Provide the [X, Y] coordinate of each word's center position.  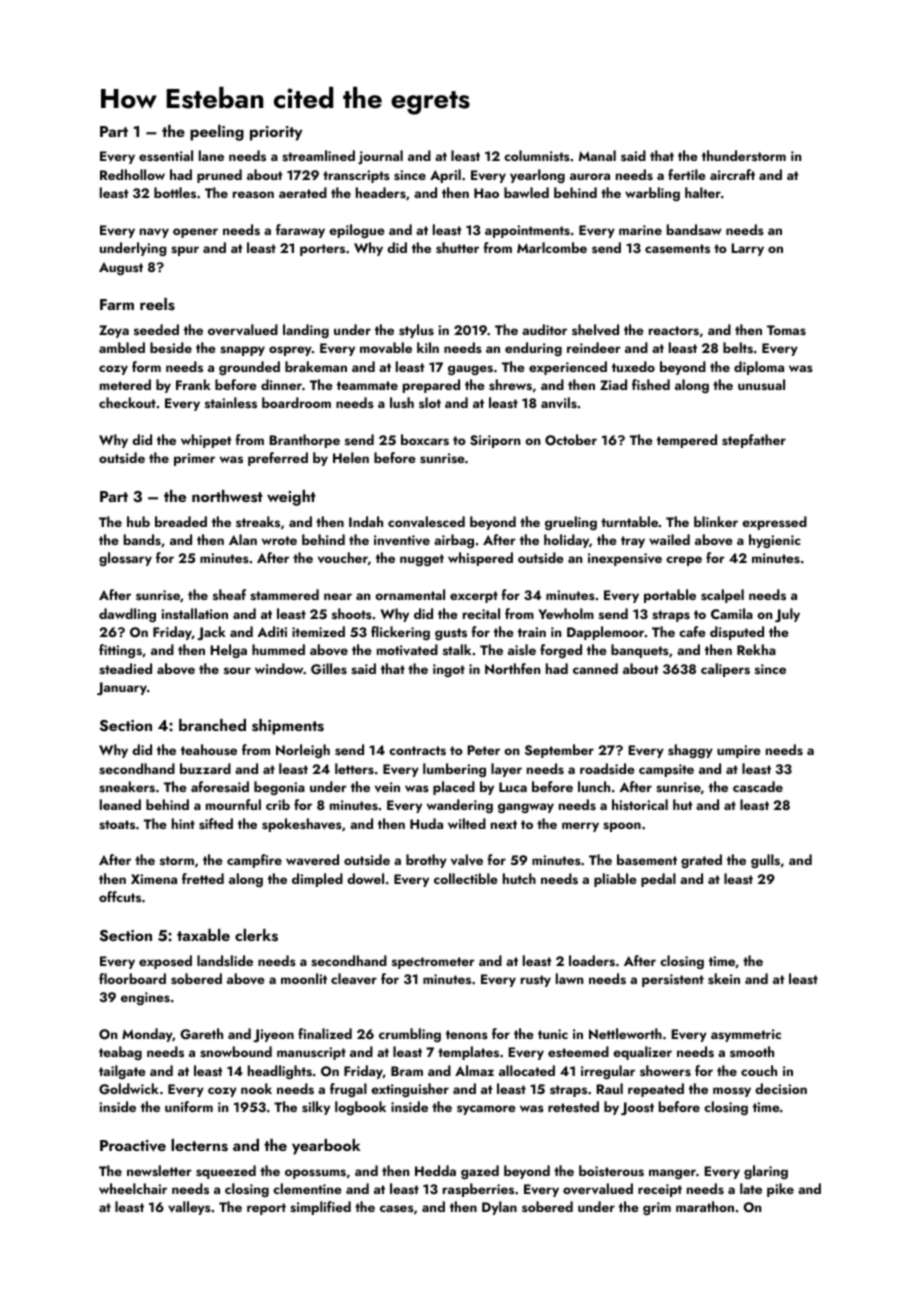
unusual [761, 385]
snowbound [236, 1052]
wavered [312, 860]
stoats [117, 825]
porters [322, 250]
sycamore [486, 1110]
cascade [758, 787]
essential [166, 156]
